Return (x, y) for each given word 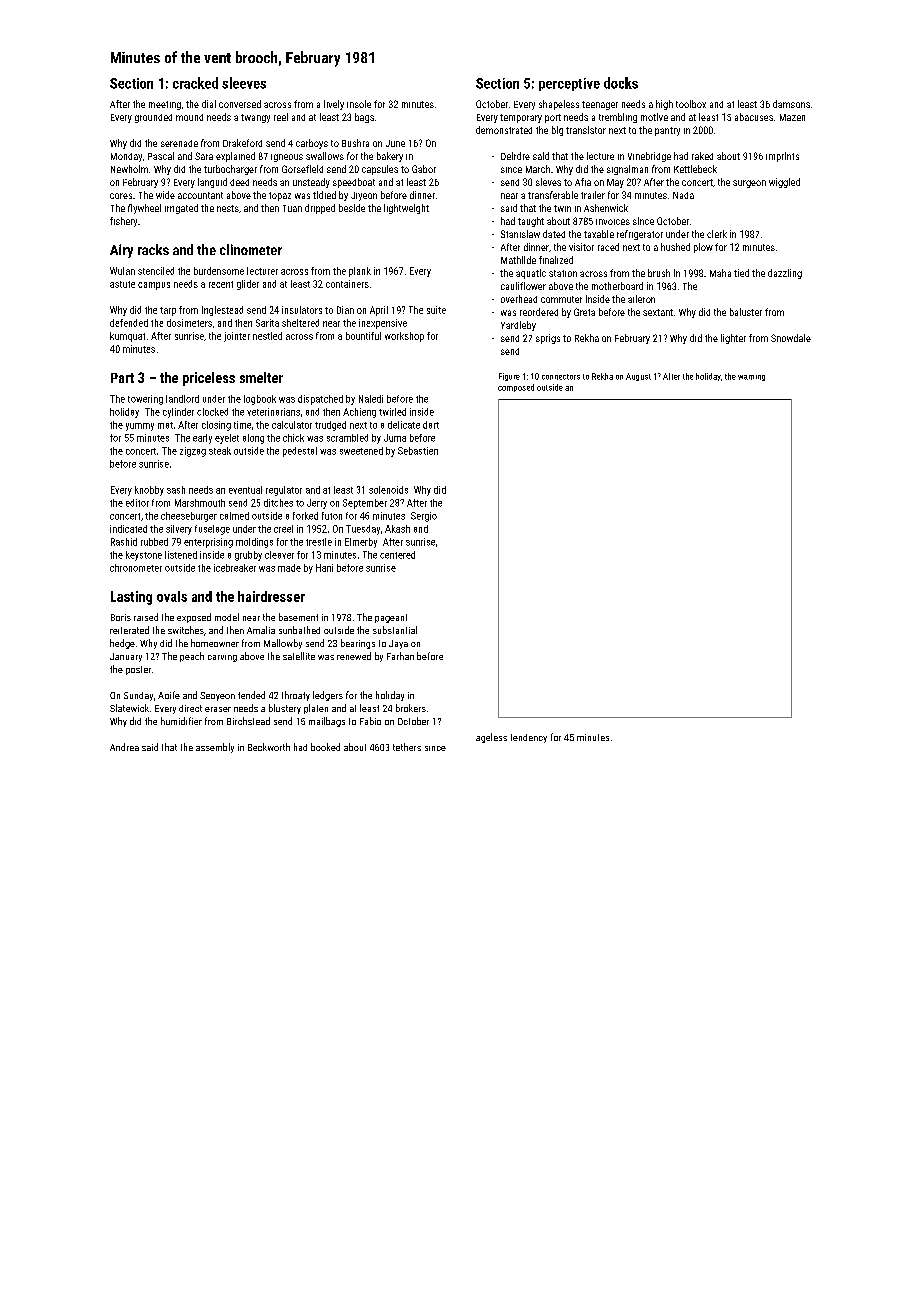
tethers (407, 747)
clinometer (251, 249)
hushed (675, 247)
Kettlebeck (695, 169)
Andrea (124, 747)
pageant (391, 618)
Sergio (424, 517)
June (395, 143)
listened (181, 555)
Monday (126, 157)
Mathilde (518, 260)
